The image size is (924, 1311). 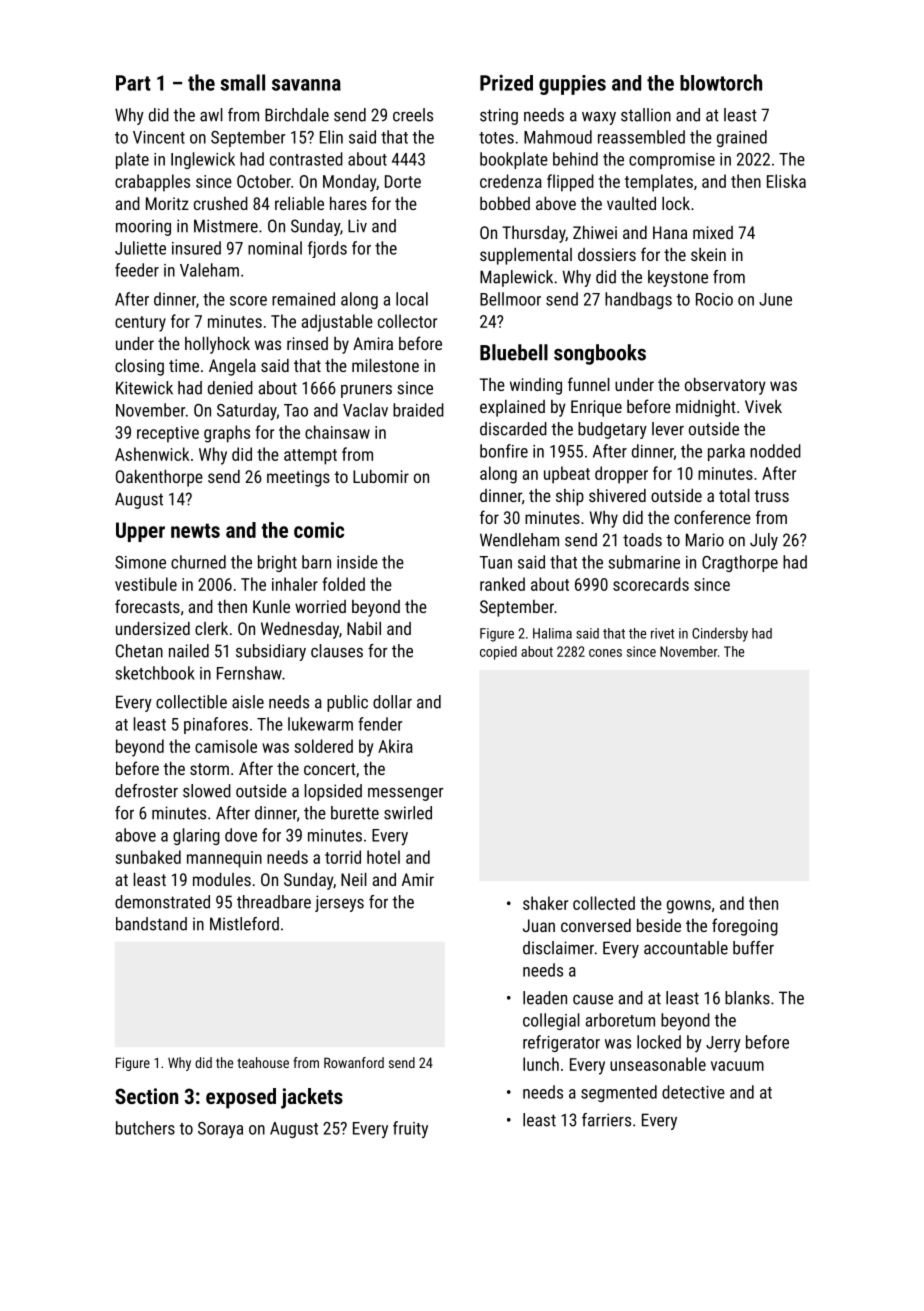 I want to click on cause, so click(x=593, y=1000).
